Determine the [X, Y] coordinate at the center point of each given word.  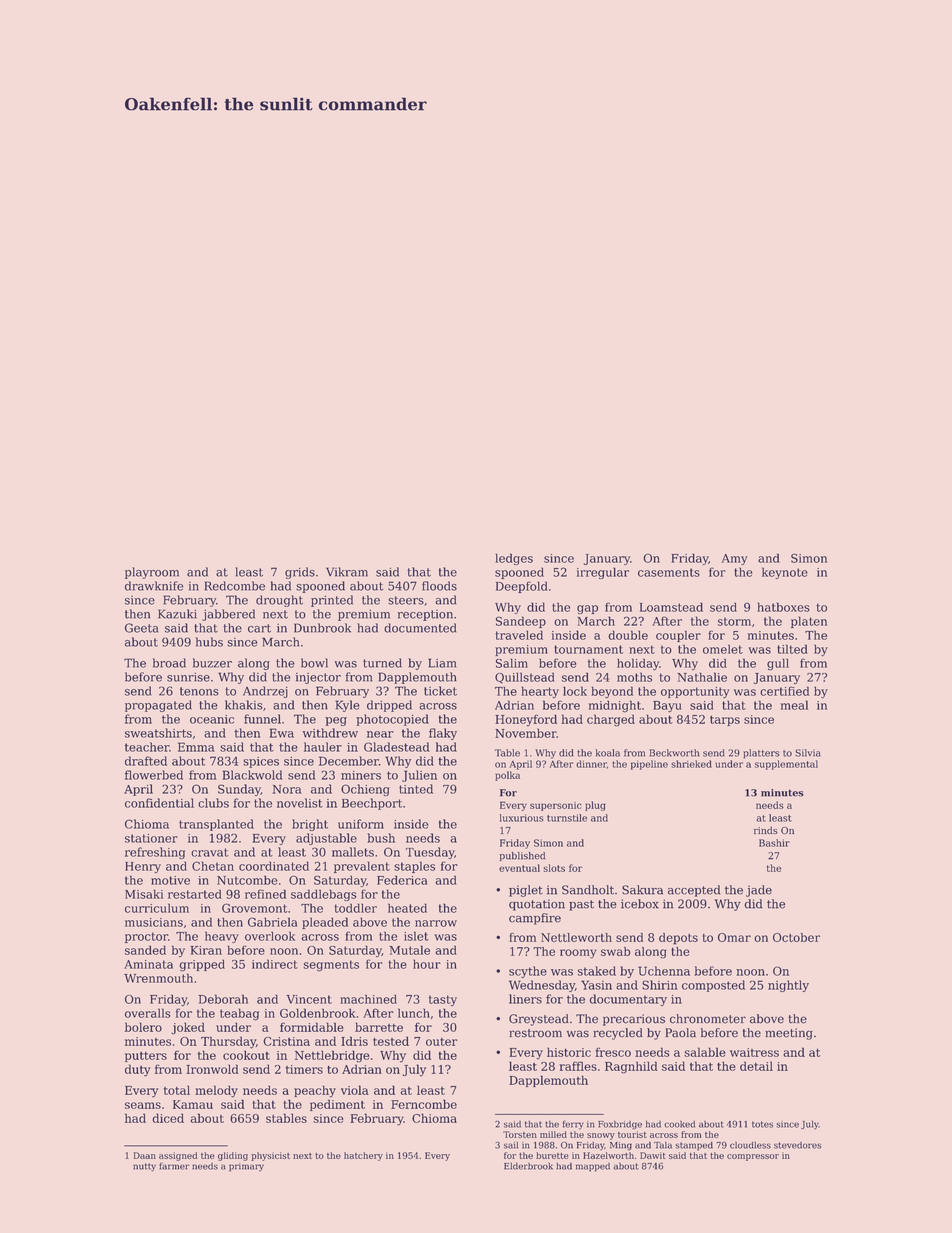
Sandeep [521, 622]
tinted [416, 789]
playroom [152, 573]
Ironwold [212, 1069]
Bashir [774, 843]
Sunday [239, 790]
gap [587, 609]
